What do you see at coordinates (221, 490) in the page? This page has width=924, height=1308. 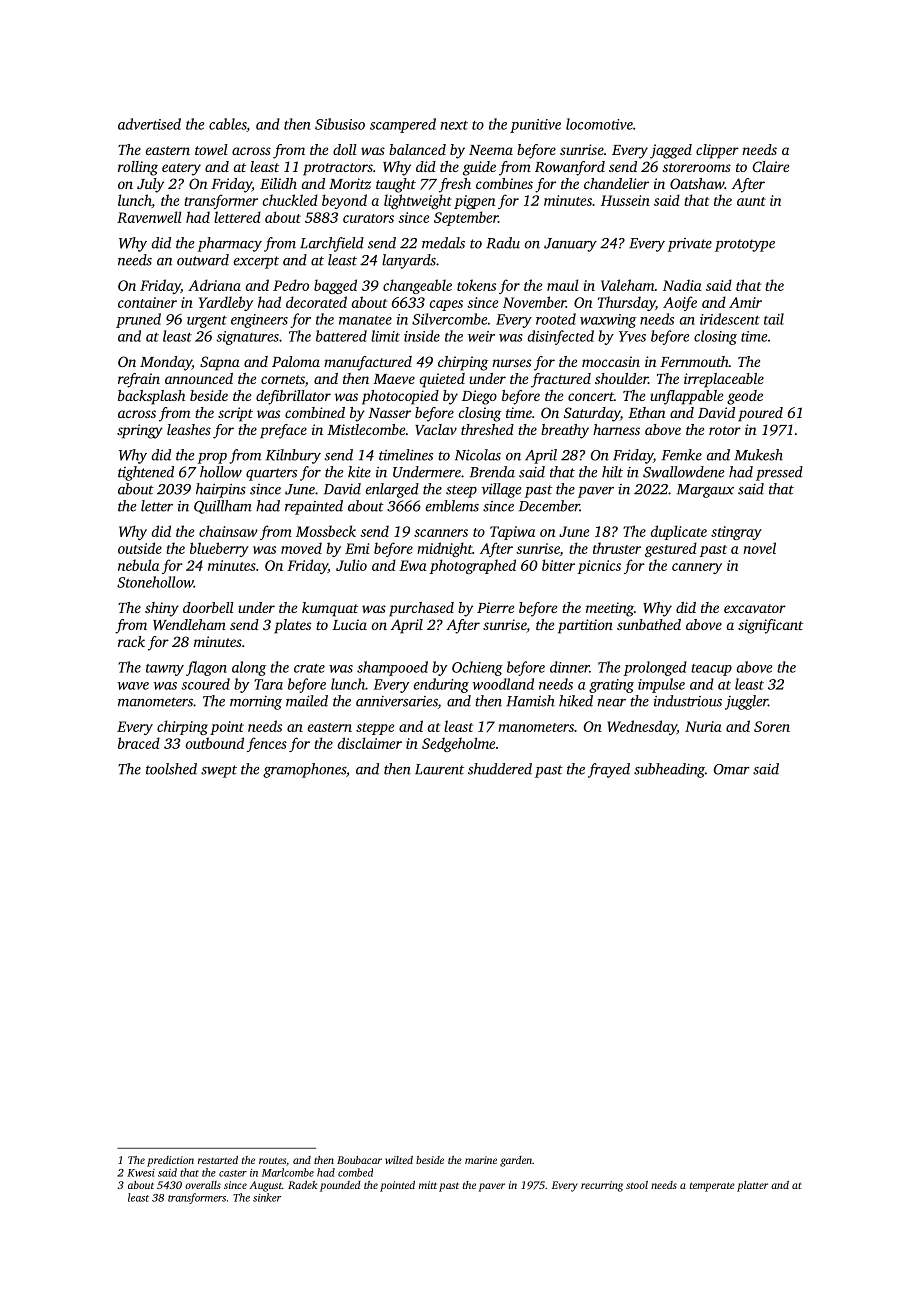 I see `hairpins` at bounding box center [221, 490].
